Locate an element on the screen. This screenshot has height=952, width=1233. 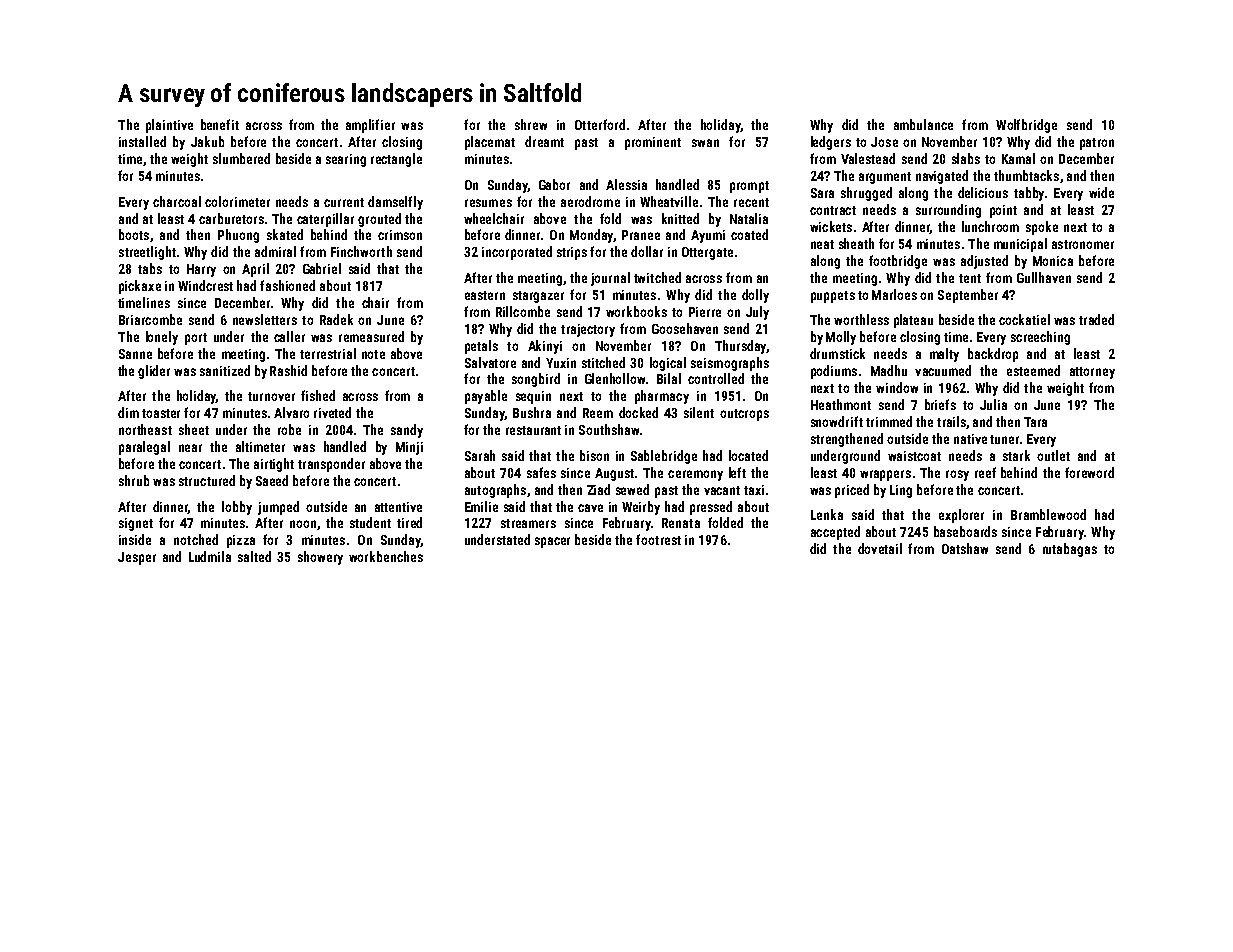
ledgers is located at coordinates (831, 143).
